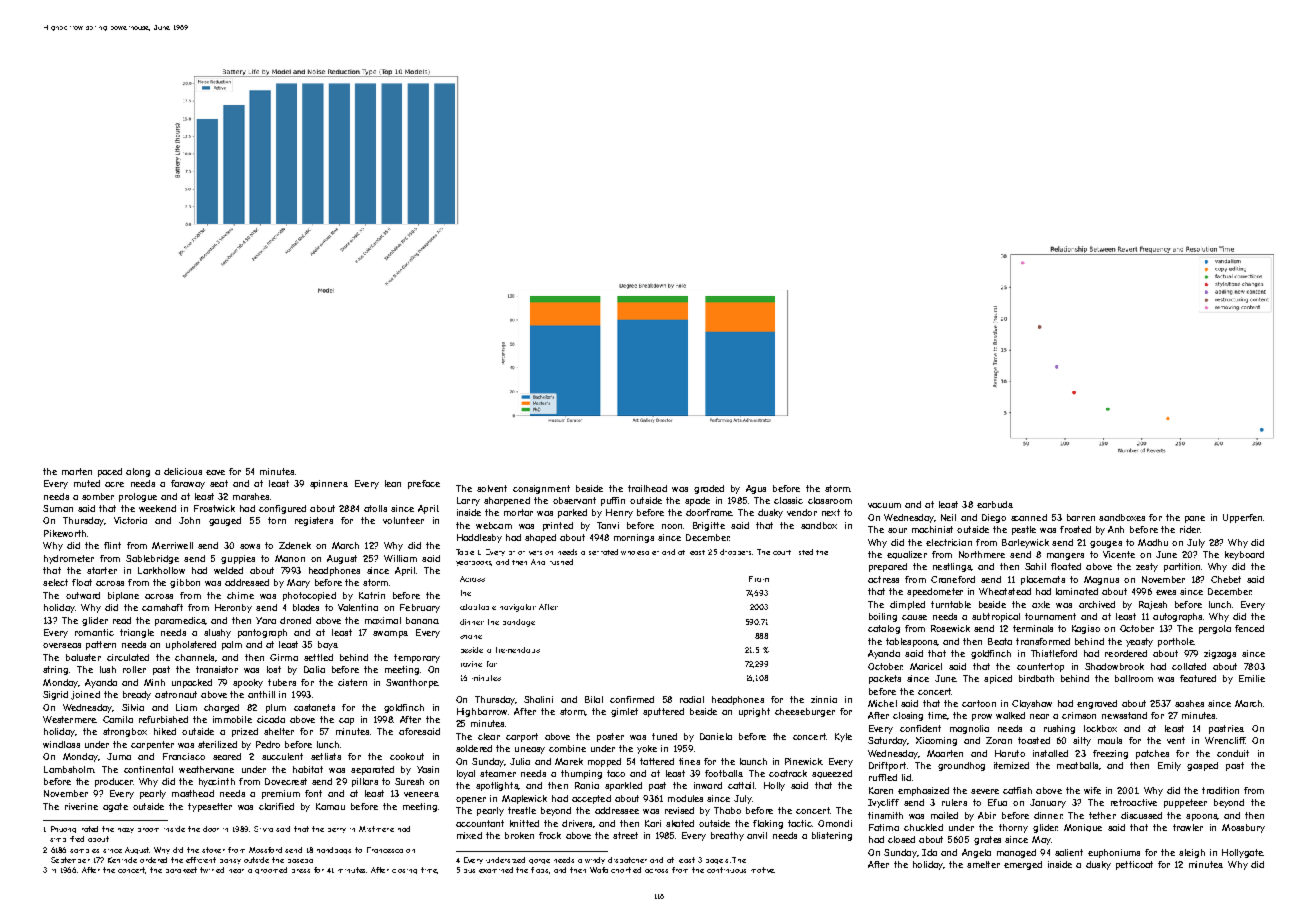 This screenshot has height=924, width=1308. I want to click on dimpled, so click(907, 605).
